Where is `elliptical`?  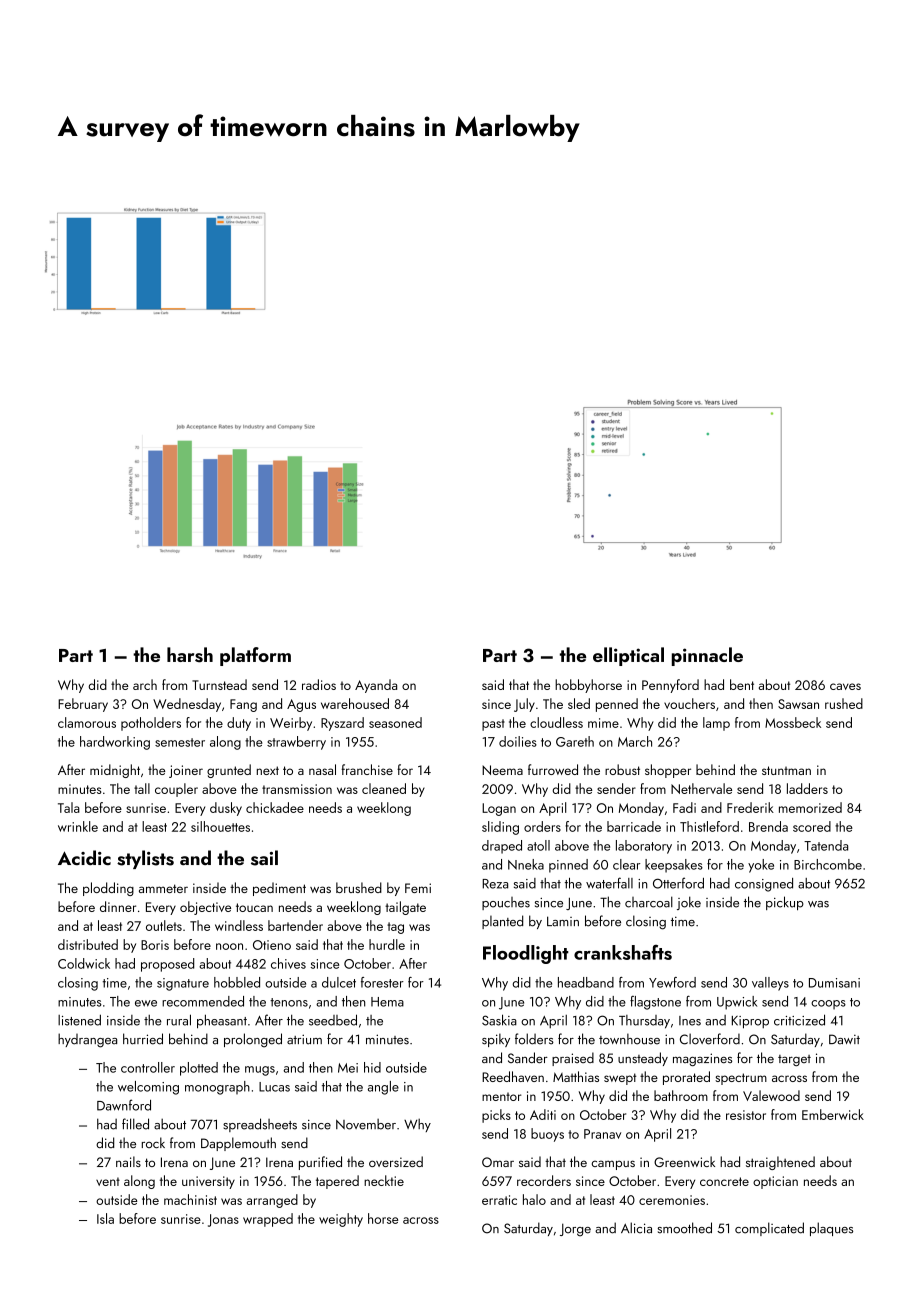
elliptical is located at coordinates (628, 656).
